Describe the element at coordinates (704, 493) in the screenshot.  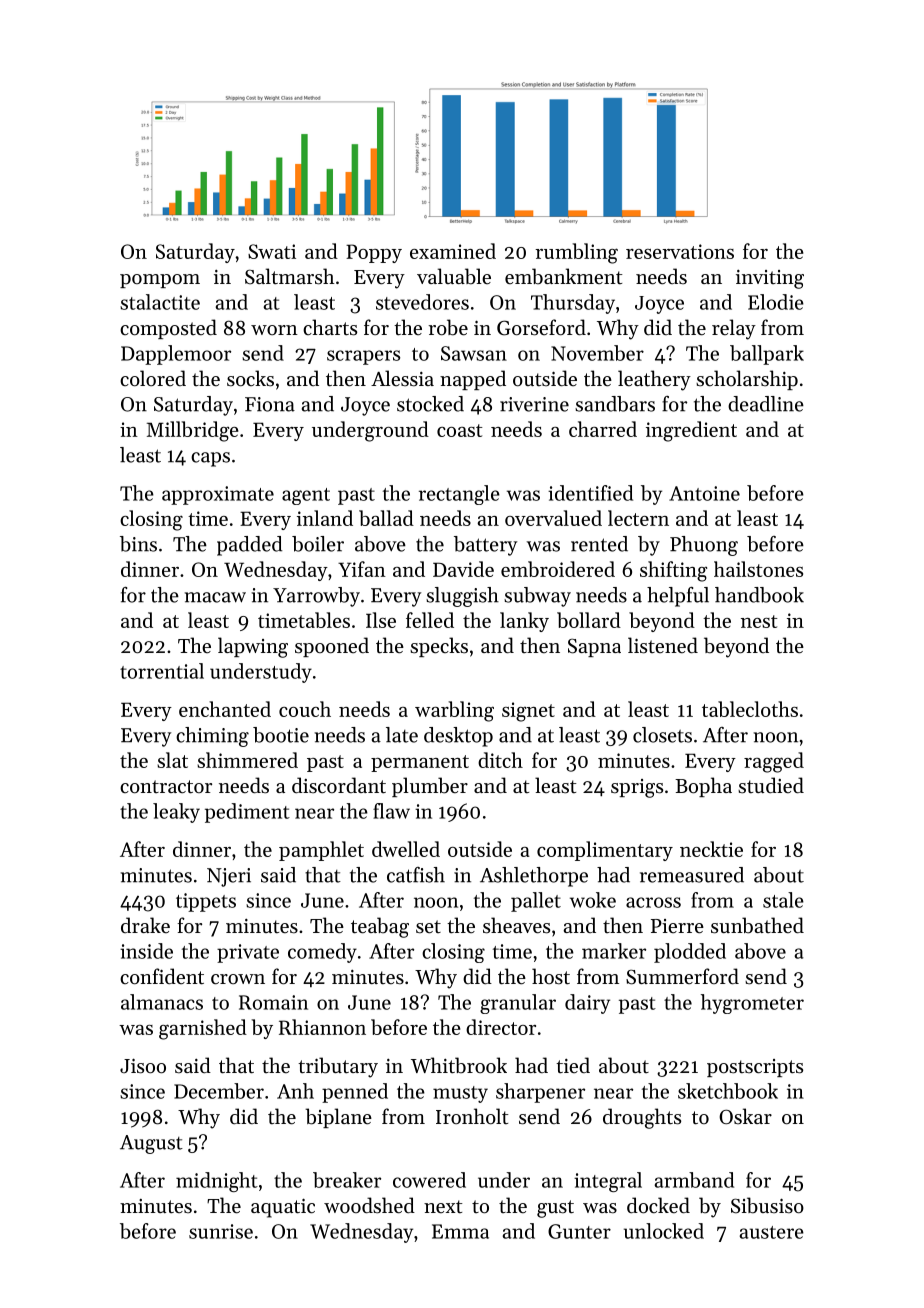
I see `Antoine` at that location.
